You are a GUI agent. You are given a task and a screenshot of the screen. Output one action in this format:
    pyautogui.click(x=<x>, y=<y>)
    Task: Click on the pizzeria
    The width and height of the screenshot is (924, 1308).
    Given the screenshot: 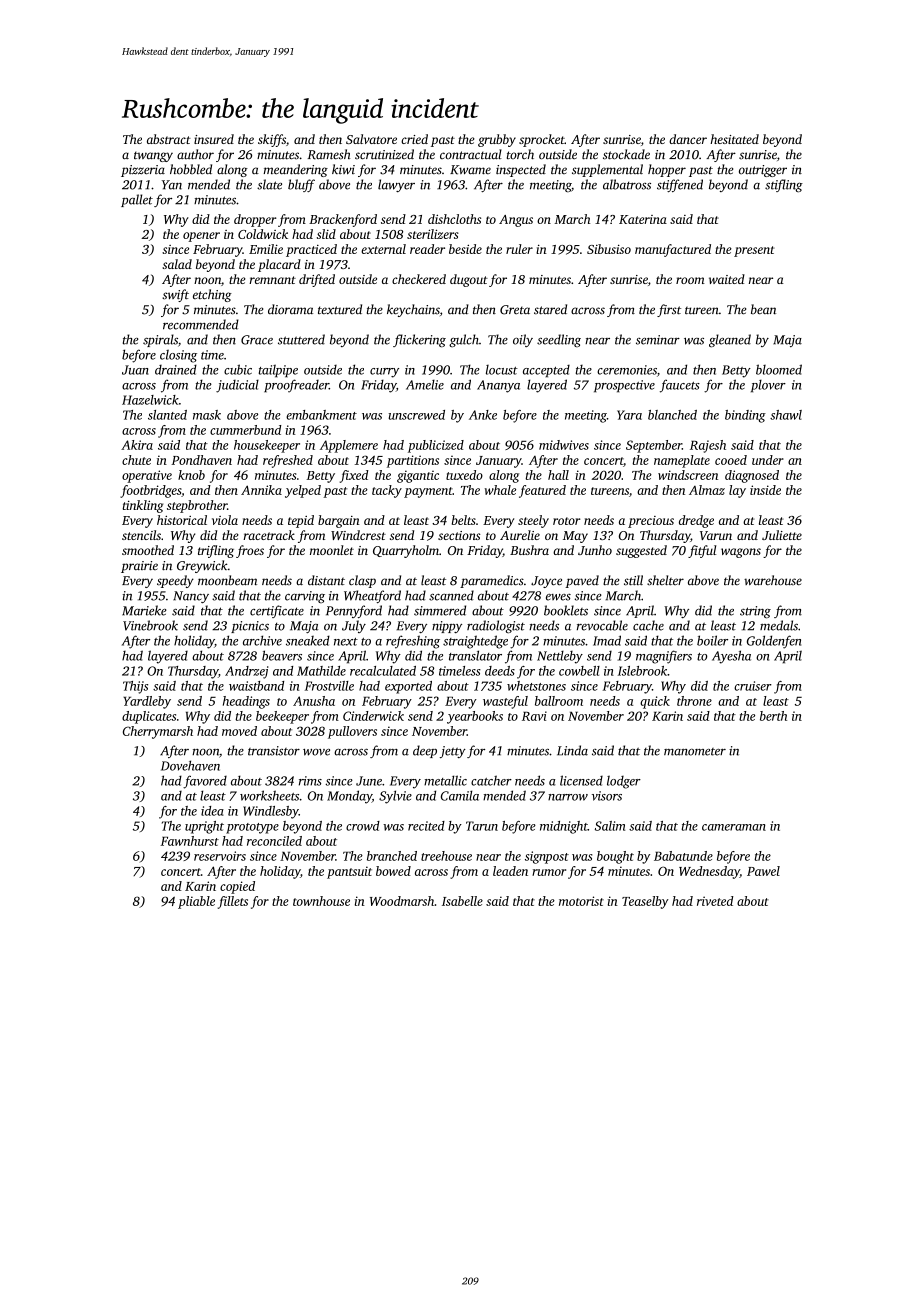 What is the action you would take?
    pyautogui.click(x=143, y=171)
